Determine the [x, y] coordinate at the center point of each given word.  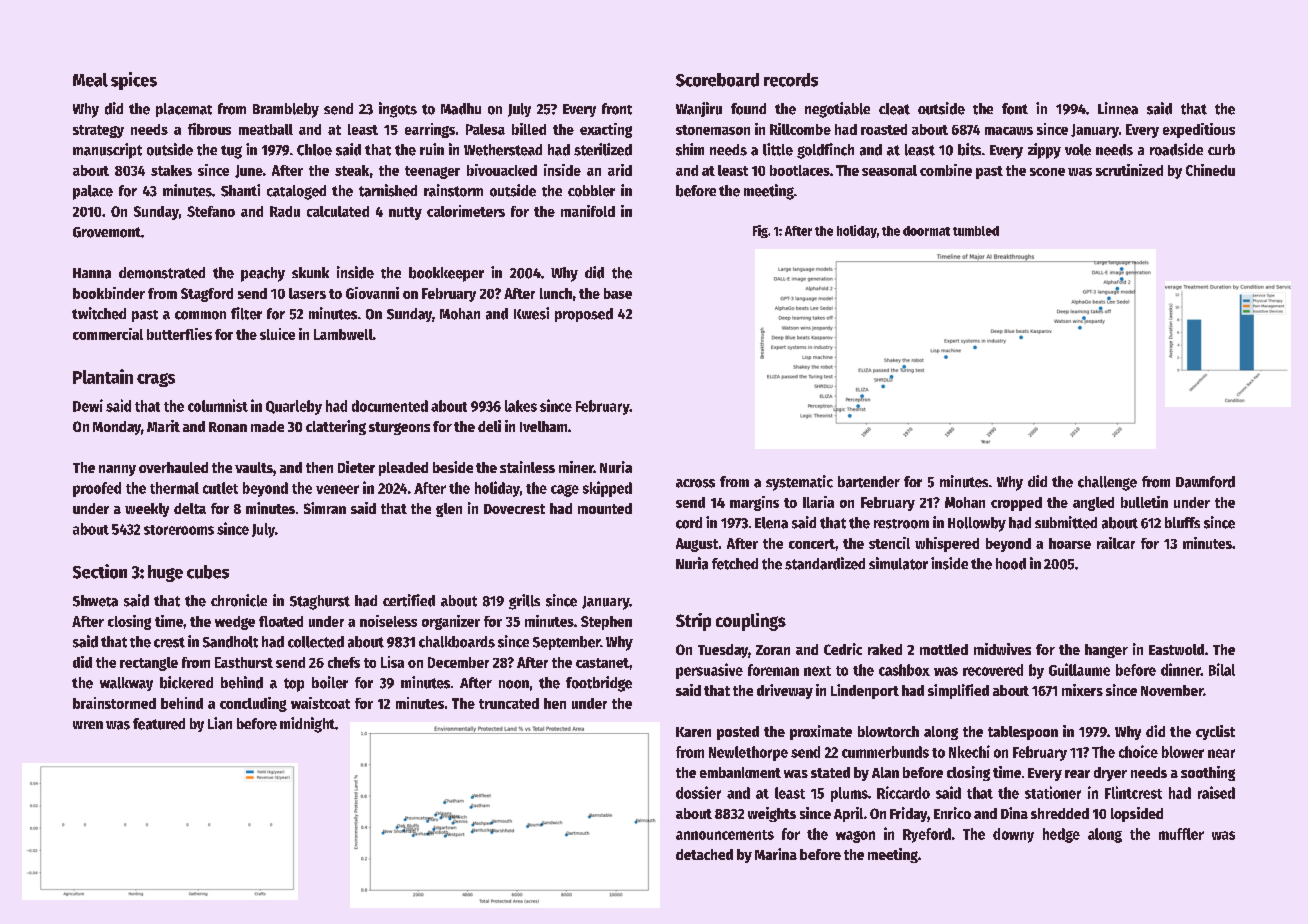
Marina [776, 854]
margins [754, 503]
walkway [126, 684]
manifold [588, 211]
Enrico [952, 813]
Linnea [1118, 108]
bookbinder [109, 293]
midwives [1002, 649]
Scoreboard [717, 80]
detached [704, 854]
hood [1011, 564]
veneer [337, 489]
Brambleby [286, 110]
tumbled [976, 231]
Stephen [606, 623]
